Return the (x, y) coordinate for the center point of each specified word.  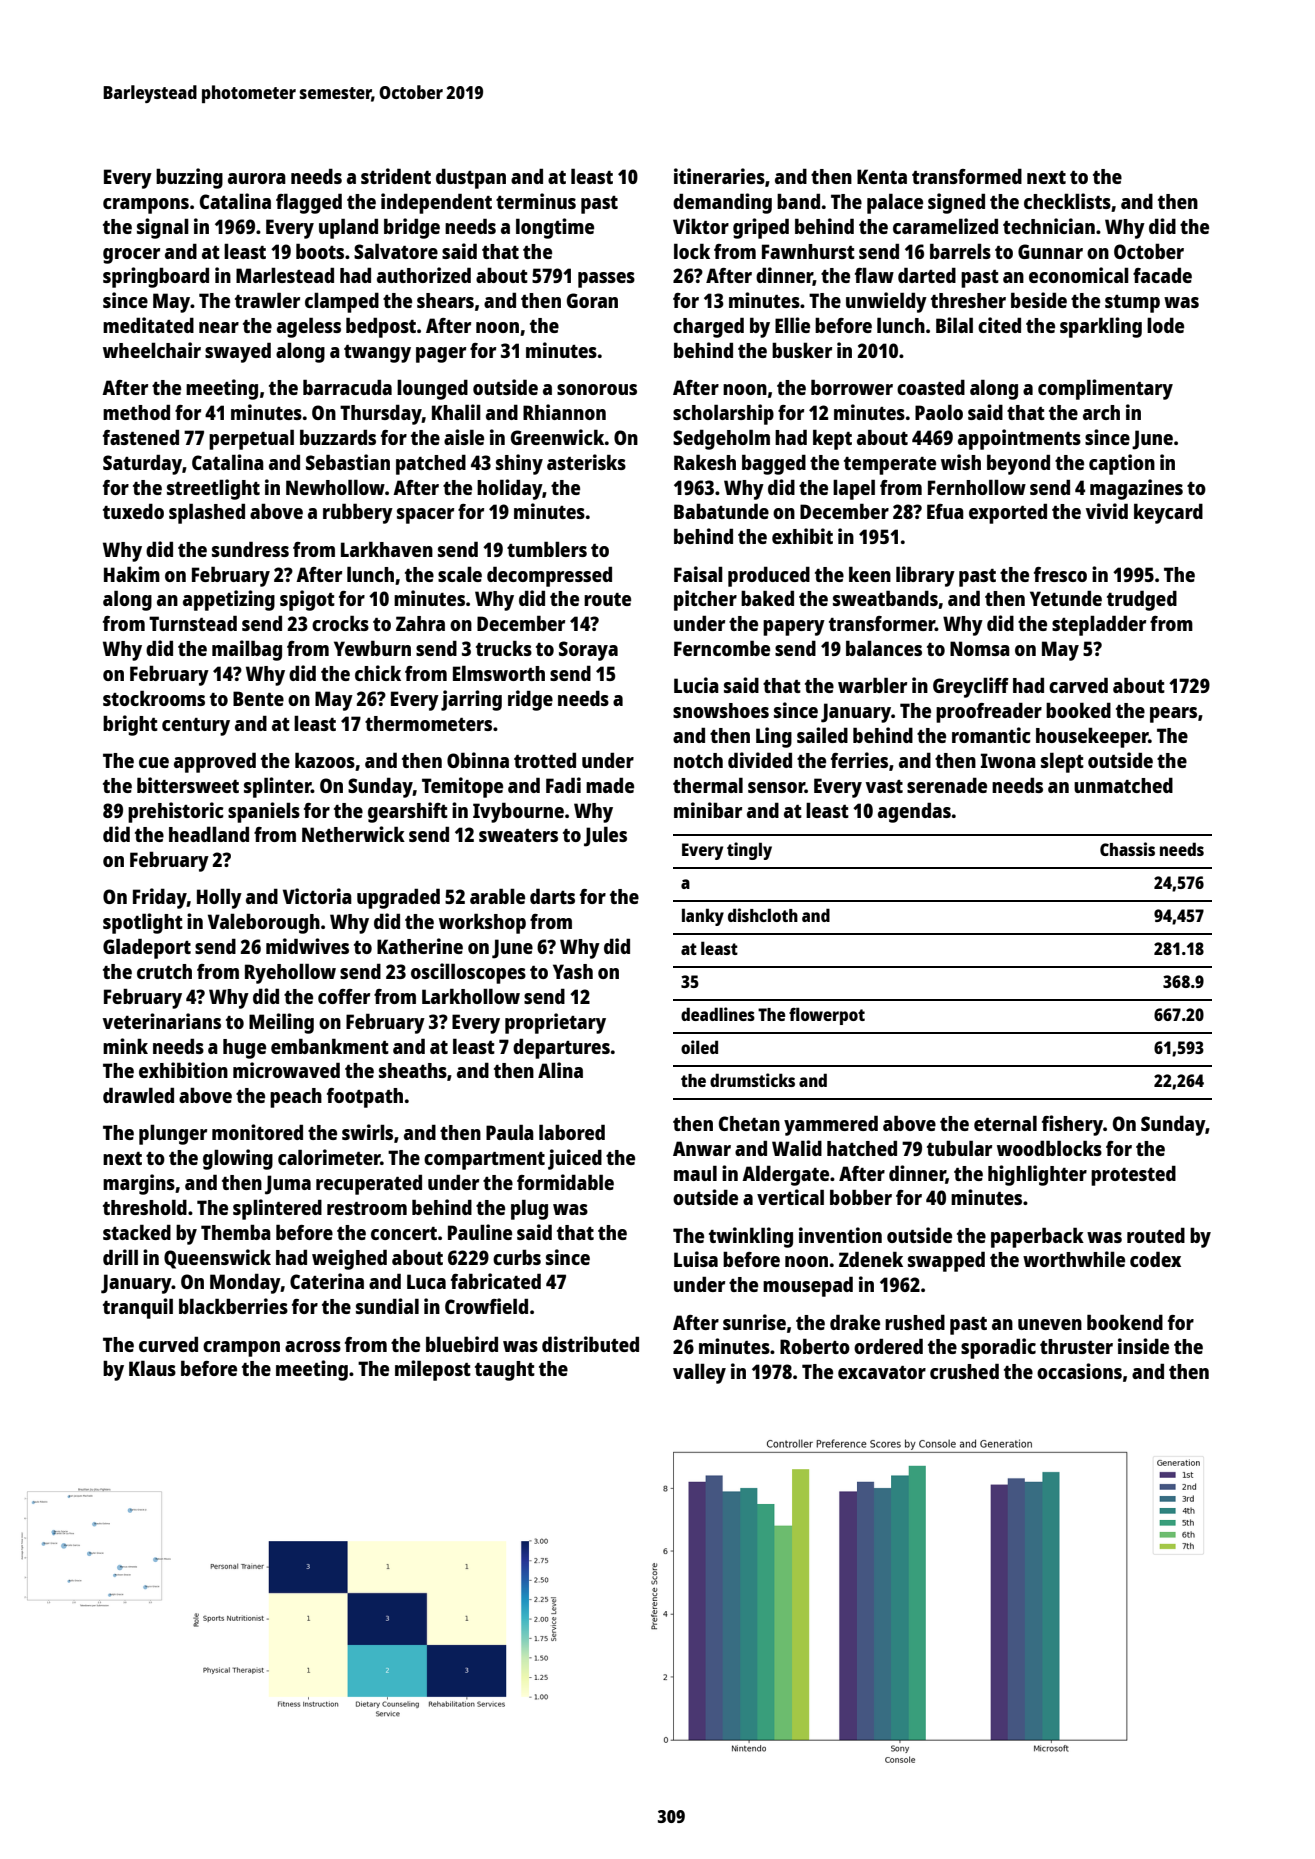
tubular (959, 1148)
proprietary (555, 1023)
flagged (309, 203)
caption (1122, 464)
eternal (1005, 1123)
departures (561, 1048)
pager (441, 355)
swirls (367, 1132)
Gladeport (147, 948)
